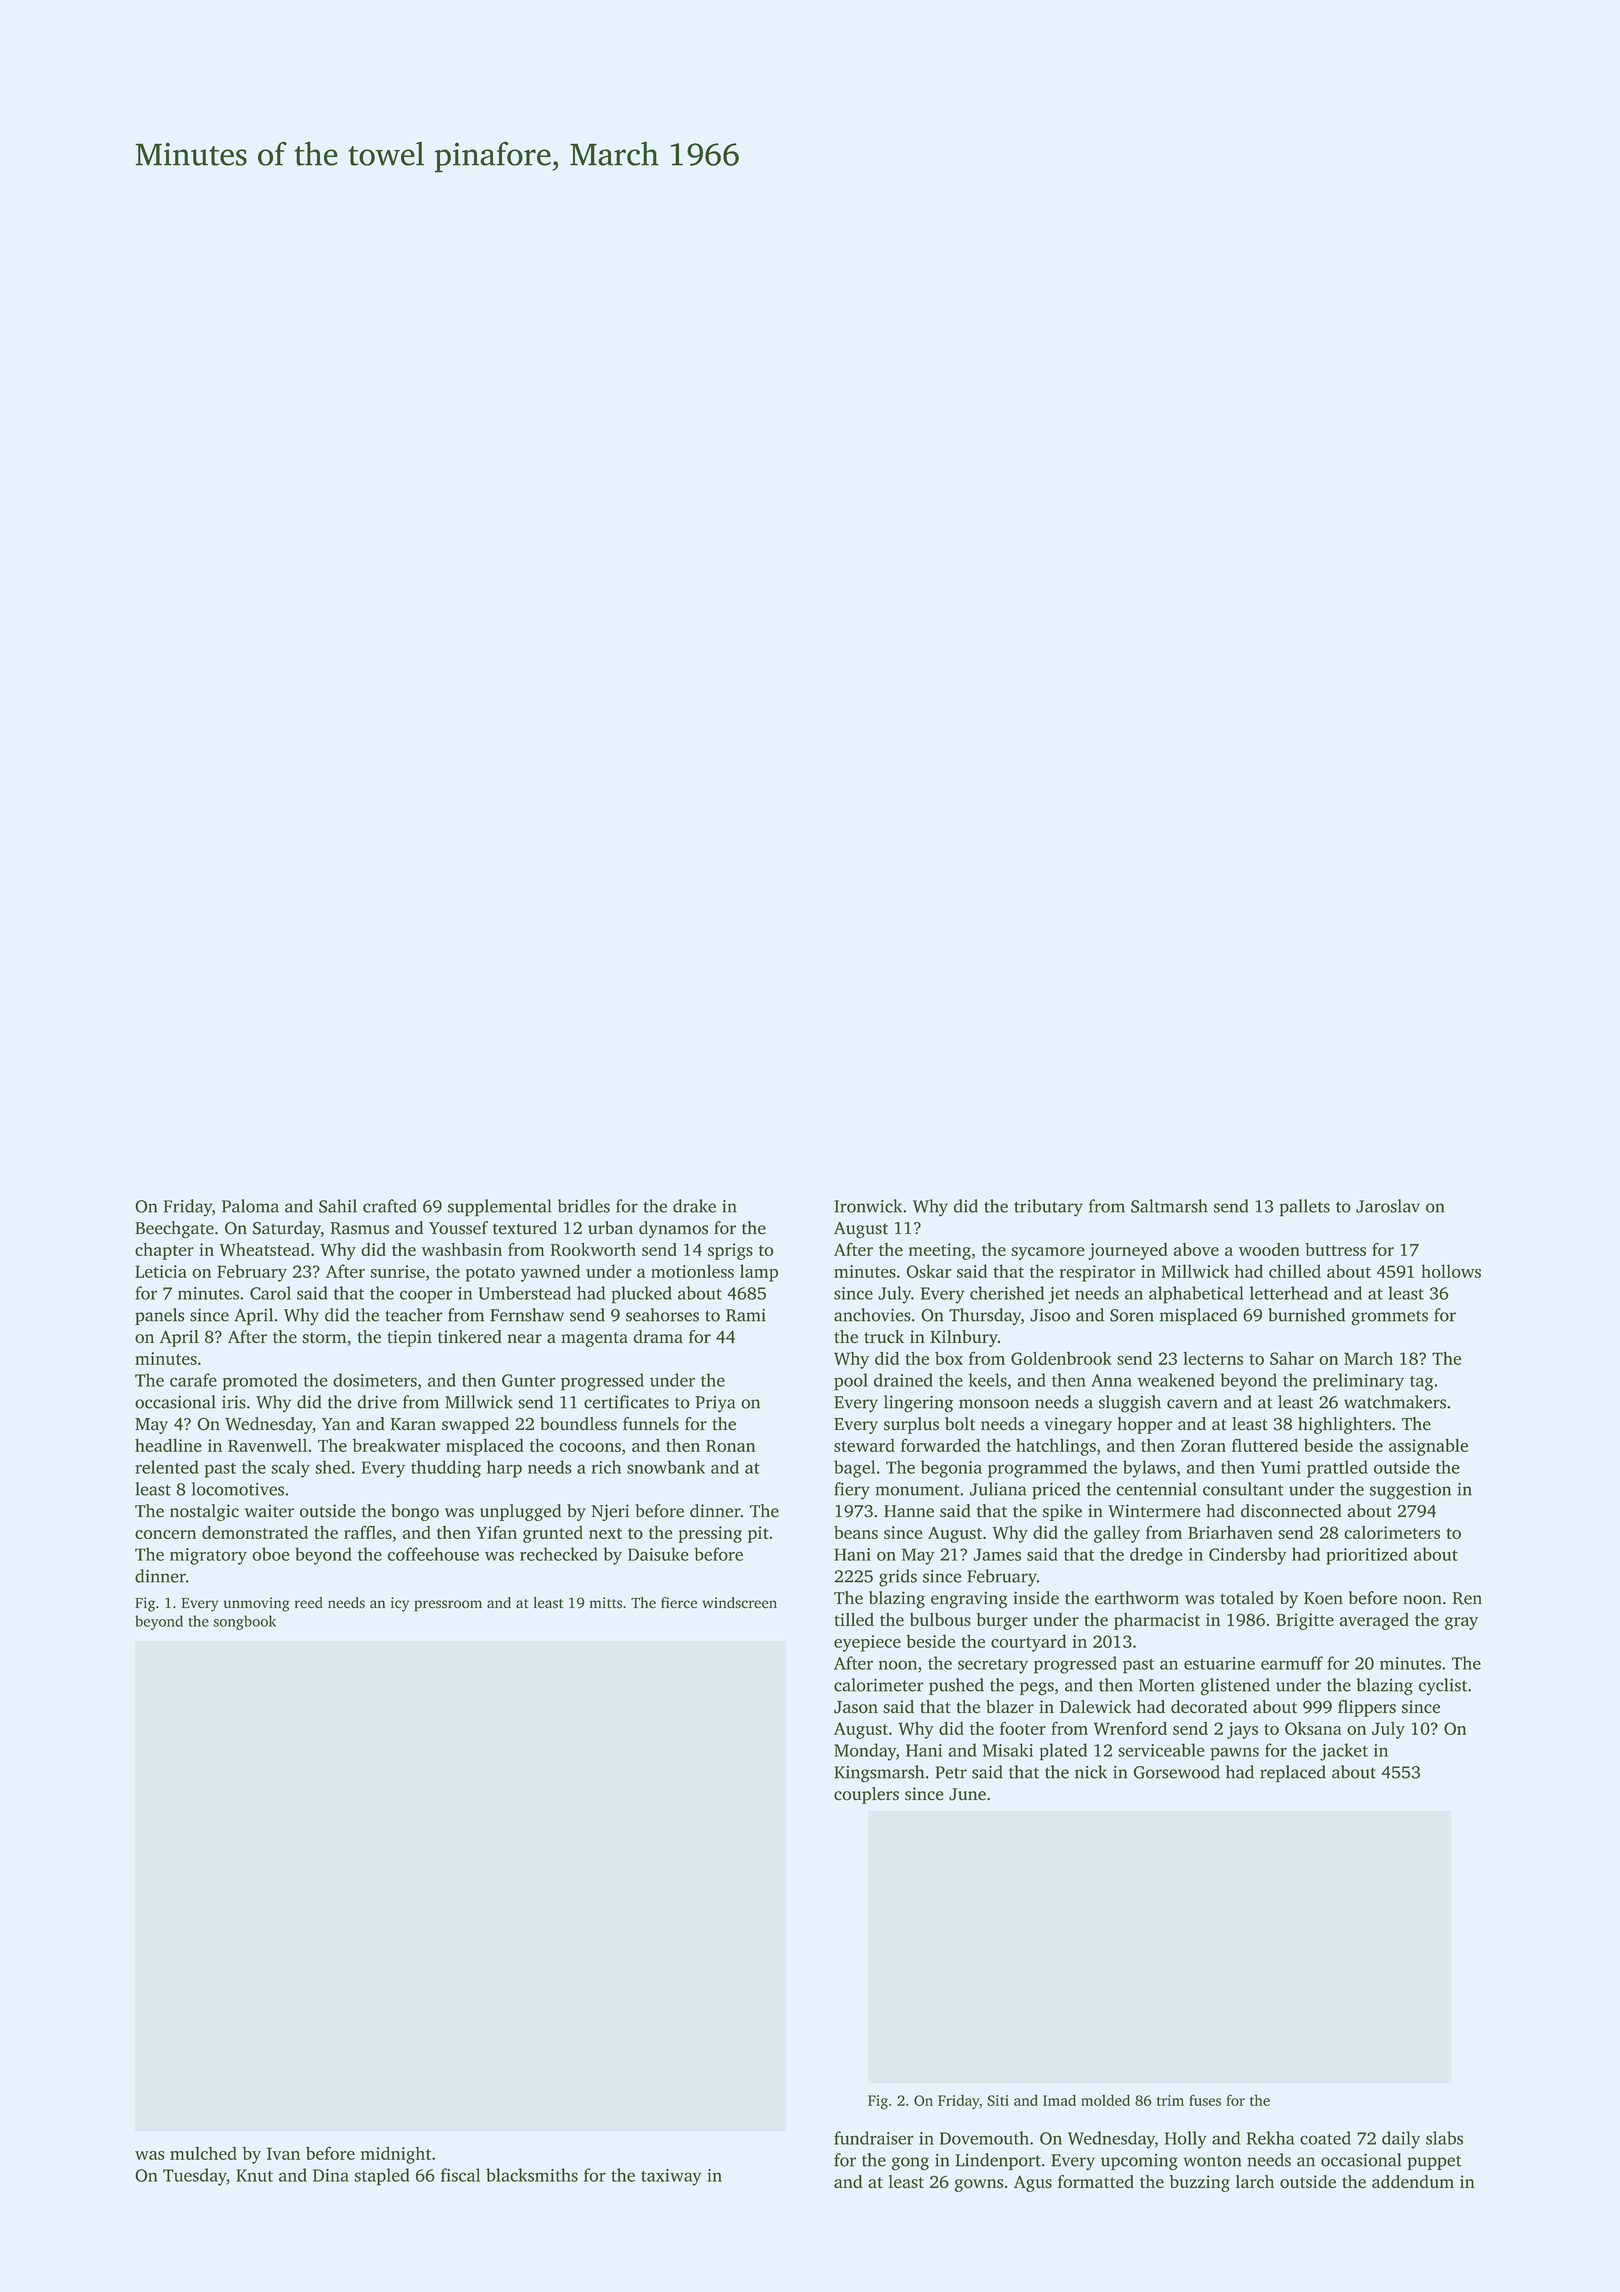 The height and width of the screenshot is (2292, 1620). What do you see at coordinates (359, 1228) in the screenshot?
I see `Rasmus` at bounding box center [359, 1228].
